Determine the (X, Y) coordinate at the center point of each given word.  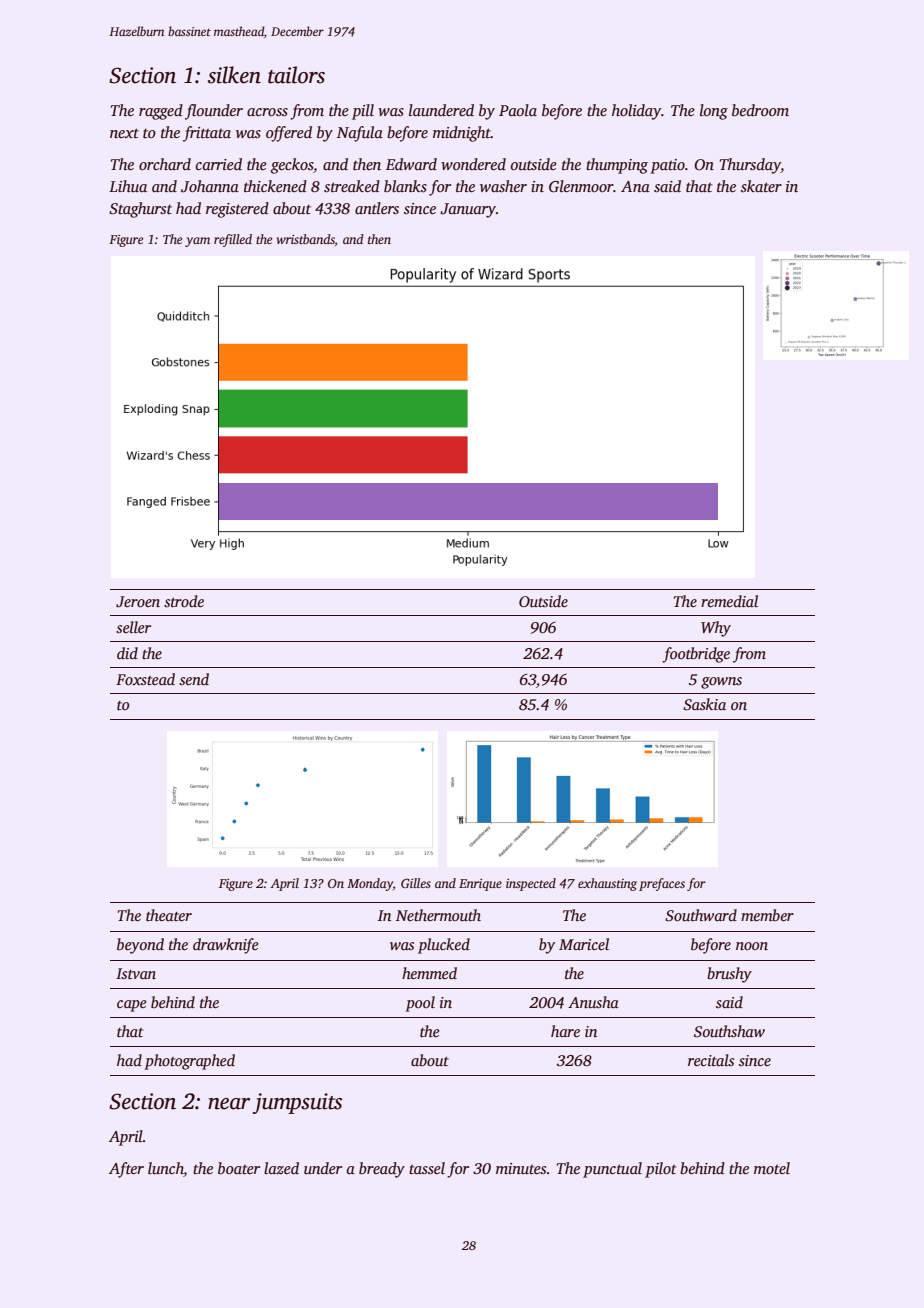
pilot (661, 1170)
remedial (729, 601)
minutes (521, 1168)
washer (503, 186)
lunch (166, 1169)
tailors (296, 75)
